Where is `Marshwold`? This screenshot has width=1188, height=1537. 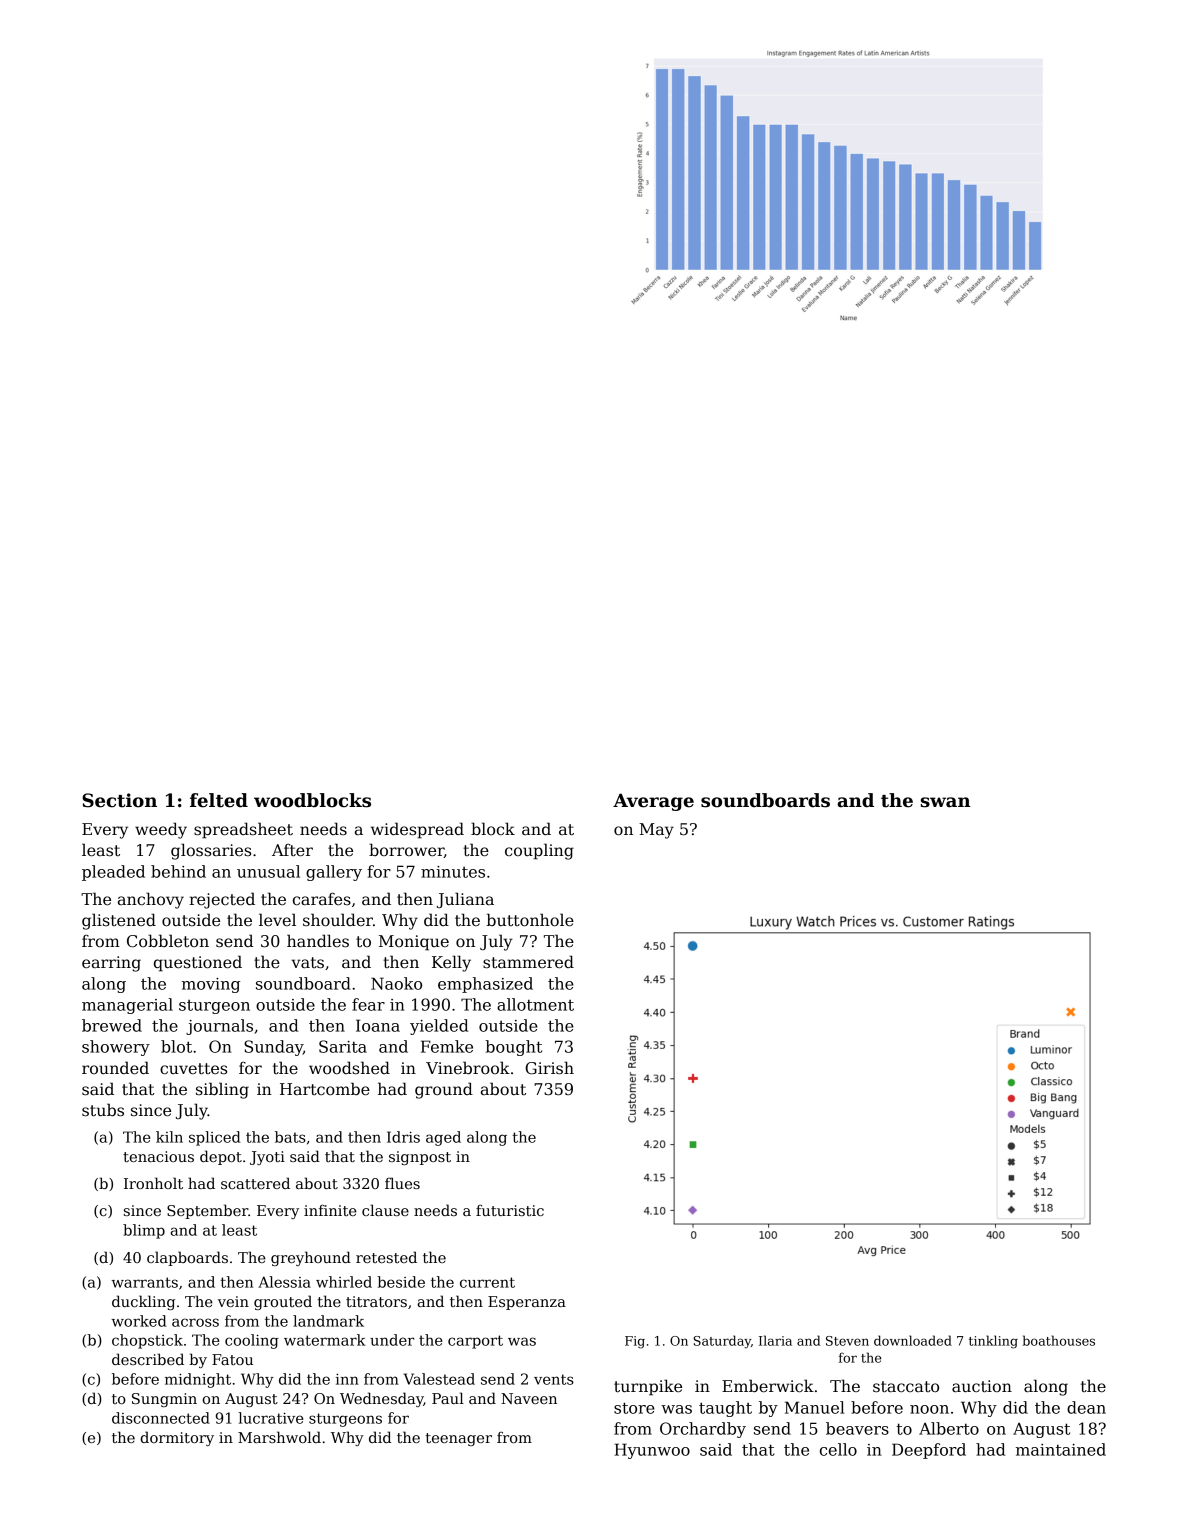
Marshwold is located at coordinates (279, 1437).
